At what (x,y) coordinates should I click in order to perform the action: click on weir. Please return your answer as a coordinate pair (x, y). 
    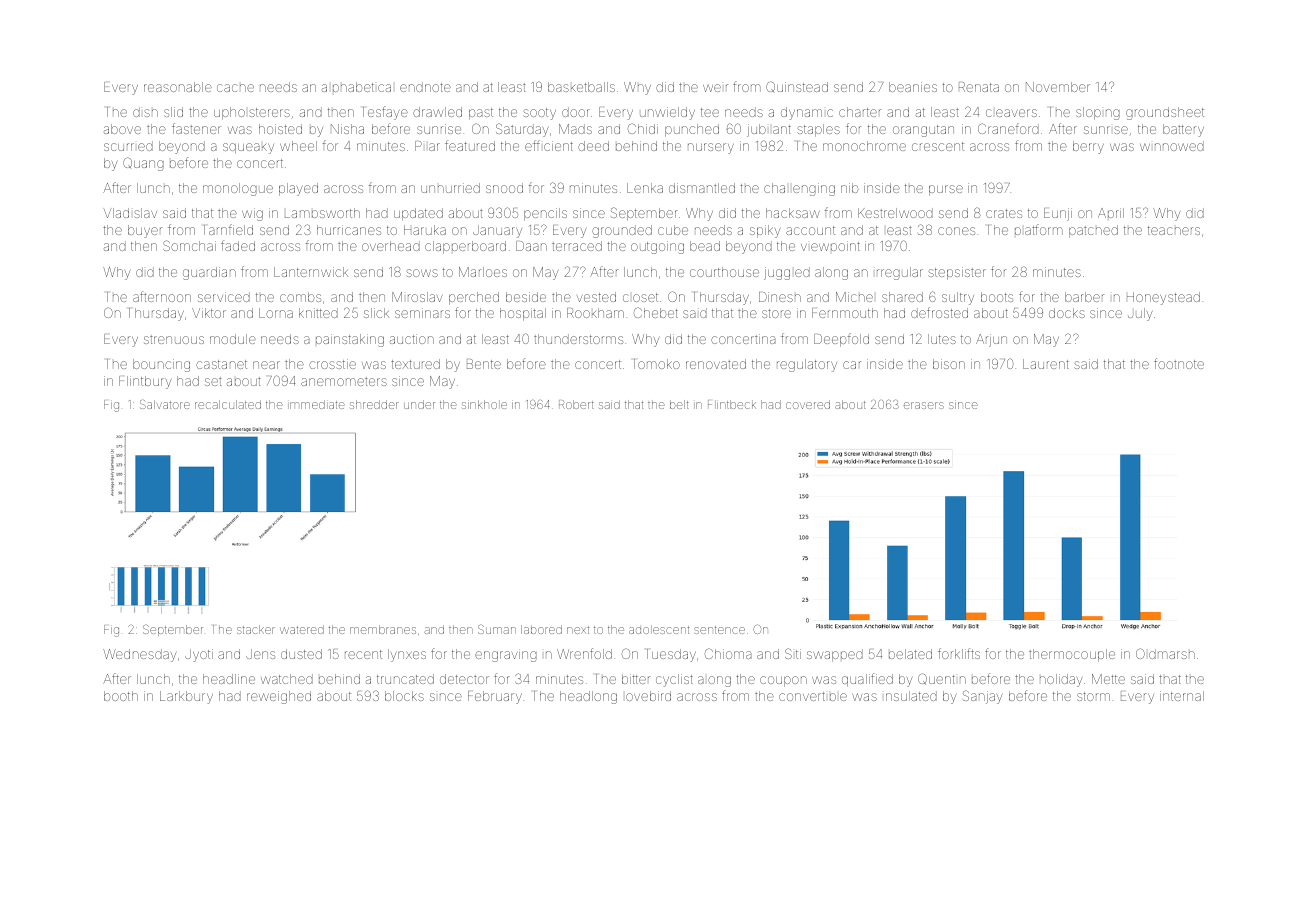
    Looking at the image, I should click on (715, 88).
